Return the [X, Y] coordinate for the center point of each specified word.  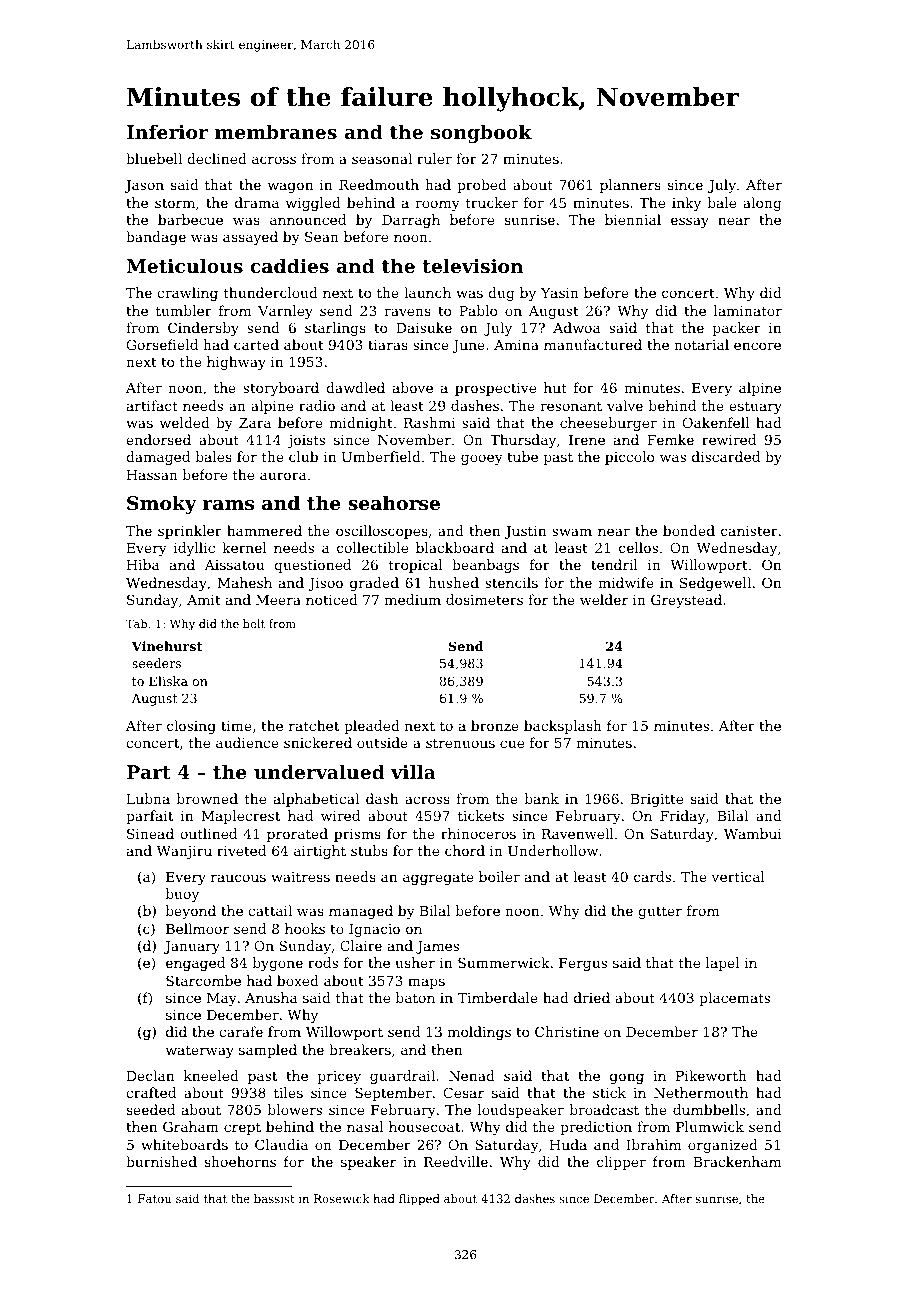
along [762, 204]
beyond [191, 912]
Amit [204, 600]
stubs [369, 850]
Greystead [686, 601]
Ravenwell [577, 833]
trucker [492, 202]
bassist [274, 1198]
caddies [290, 265]
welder [604, 599]
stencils [511, 582]
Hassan [152, 475]
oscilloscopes [382, 532]
